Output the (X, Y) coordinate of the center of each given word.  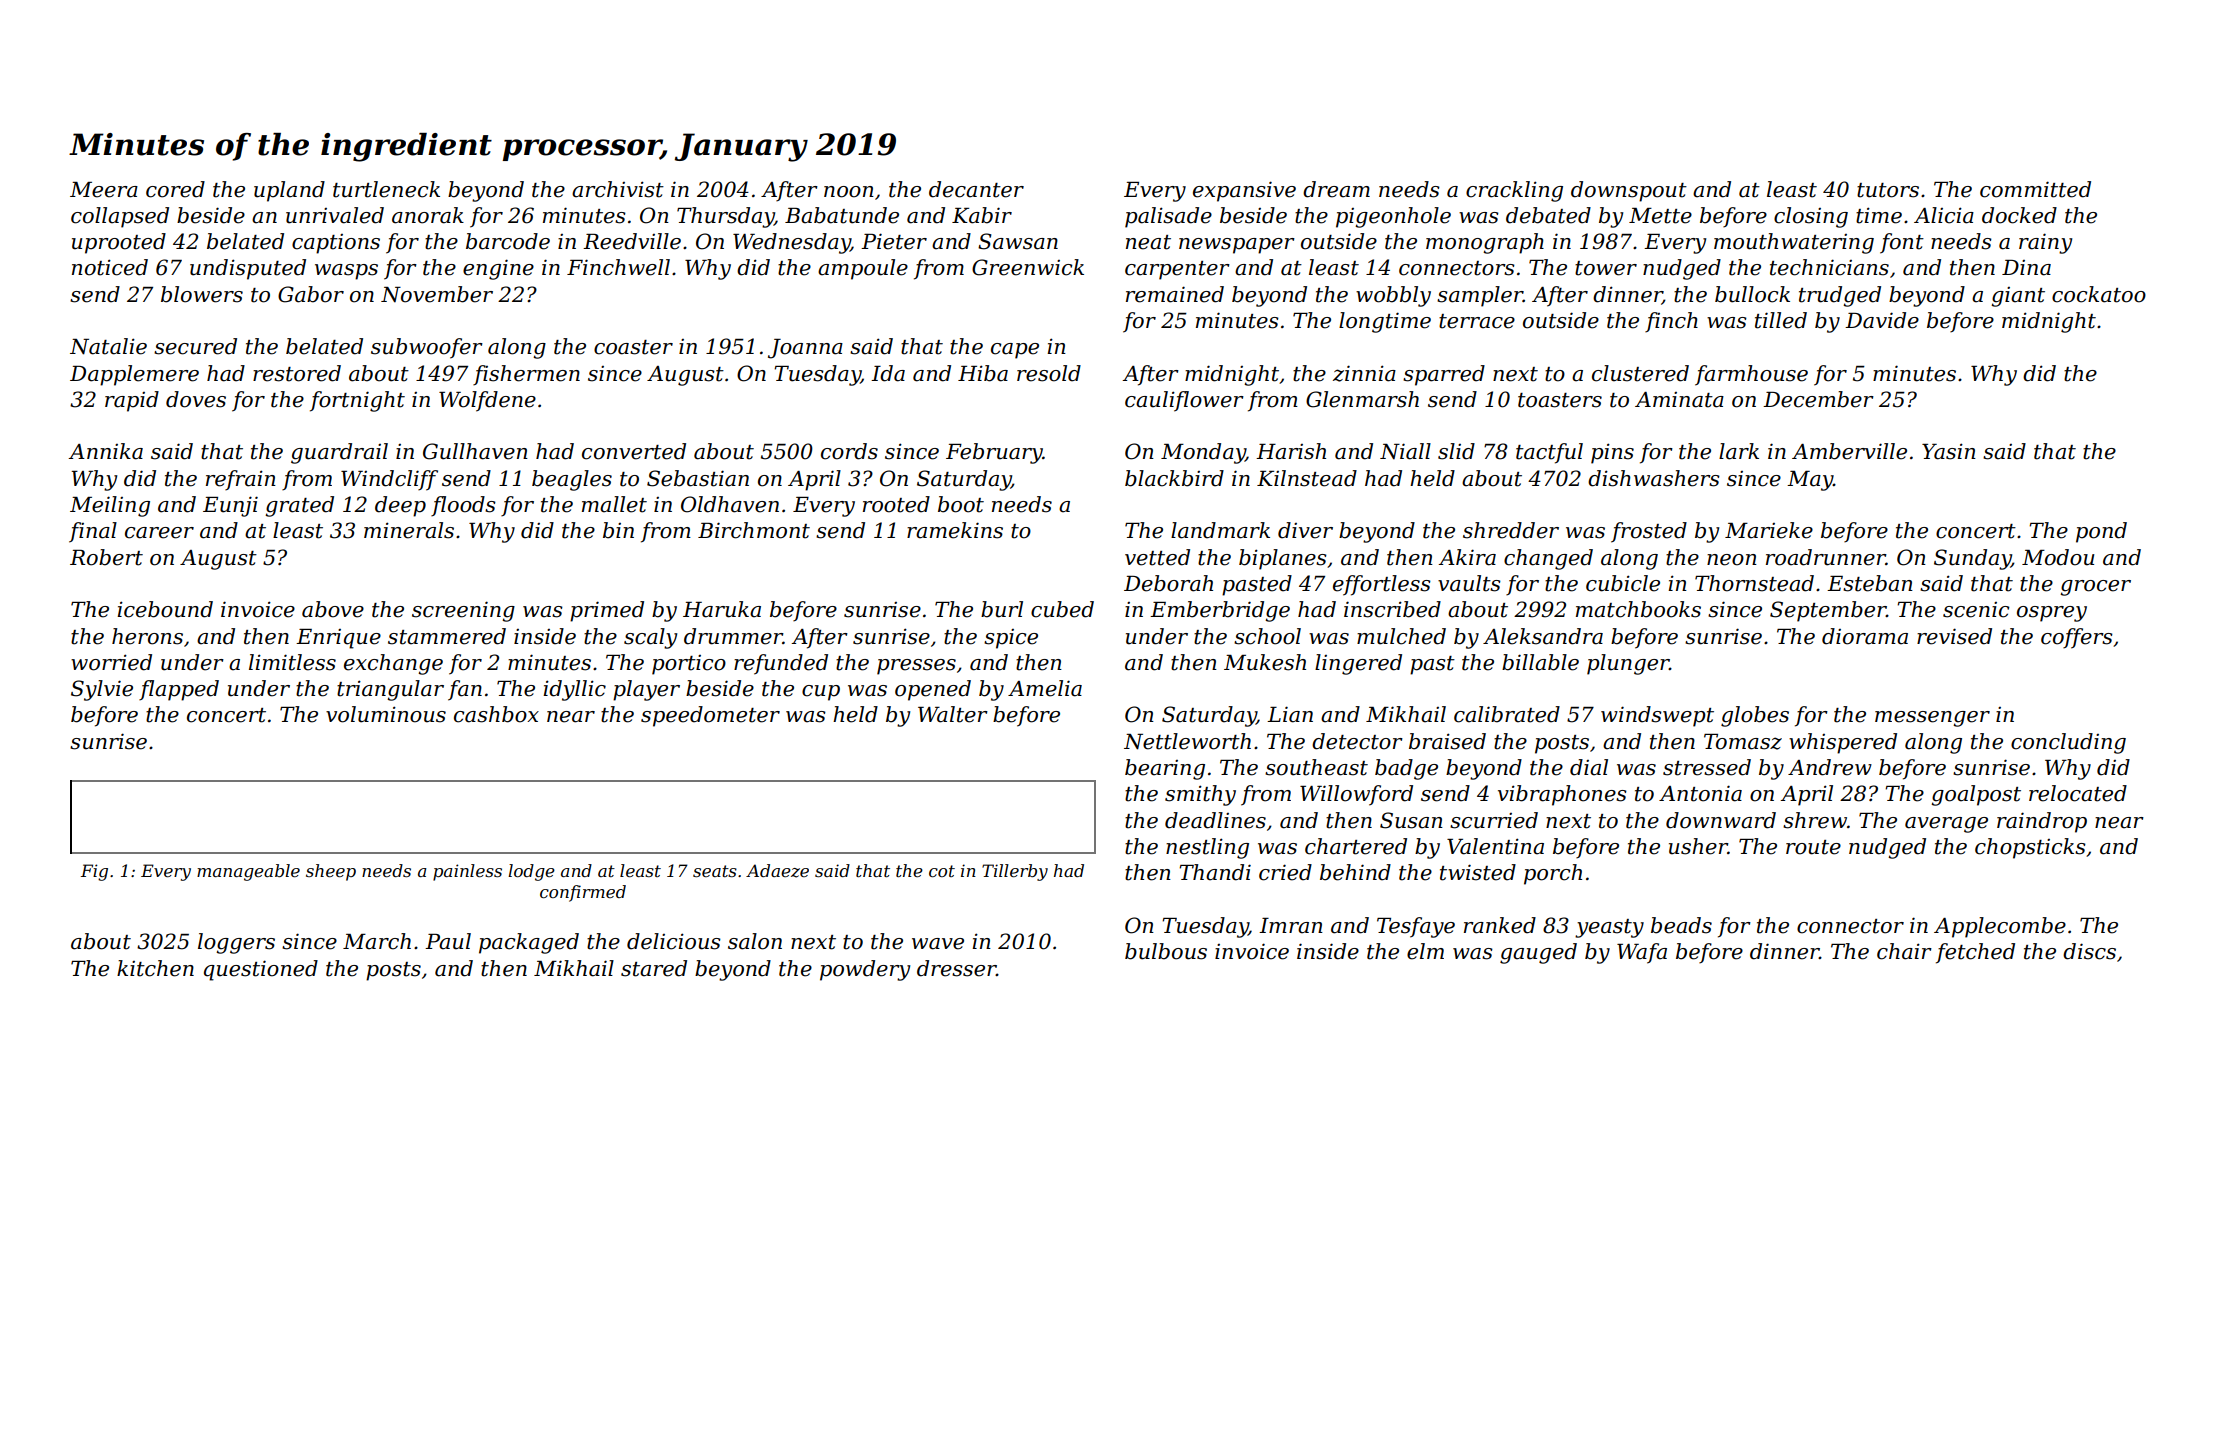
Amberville (1849, 451)
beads (1681, 925)
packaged (529, 943)
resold (1049, 373)
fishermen (526, 375)
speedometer (710, 716)
